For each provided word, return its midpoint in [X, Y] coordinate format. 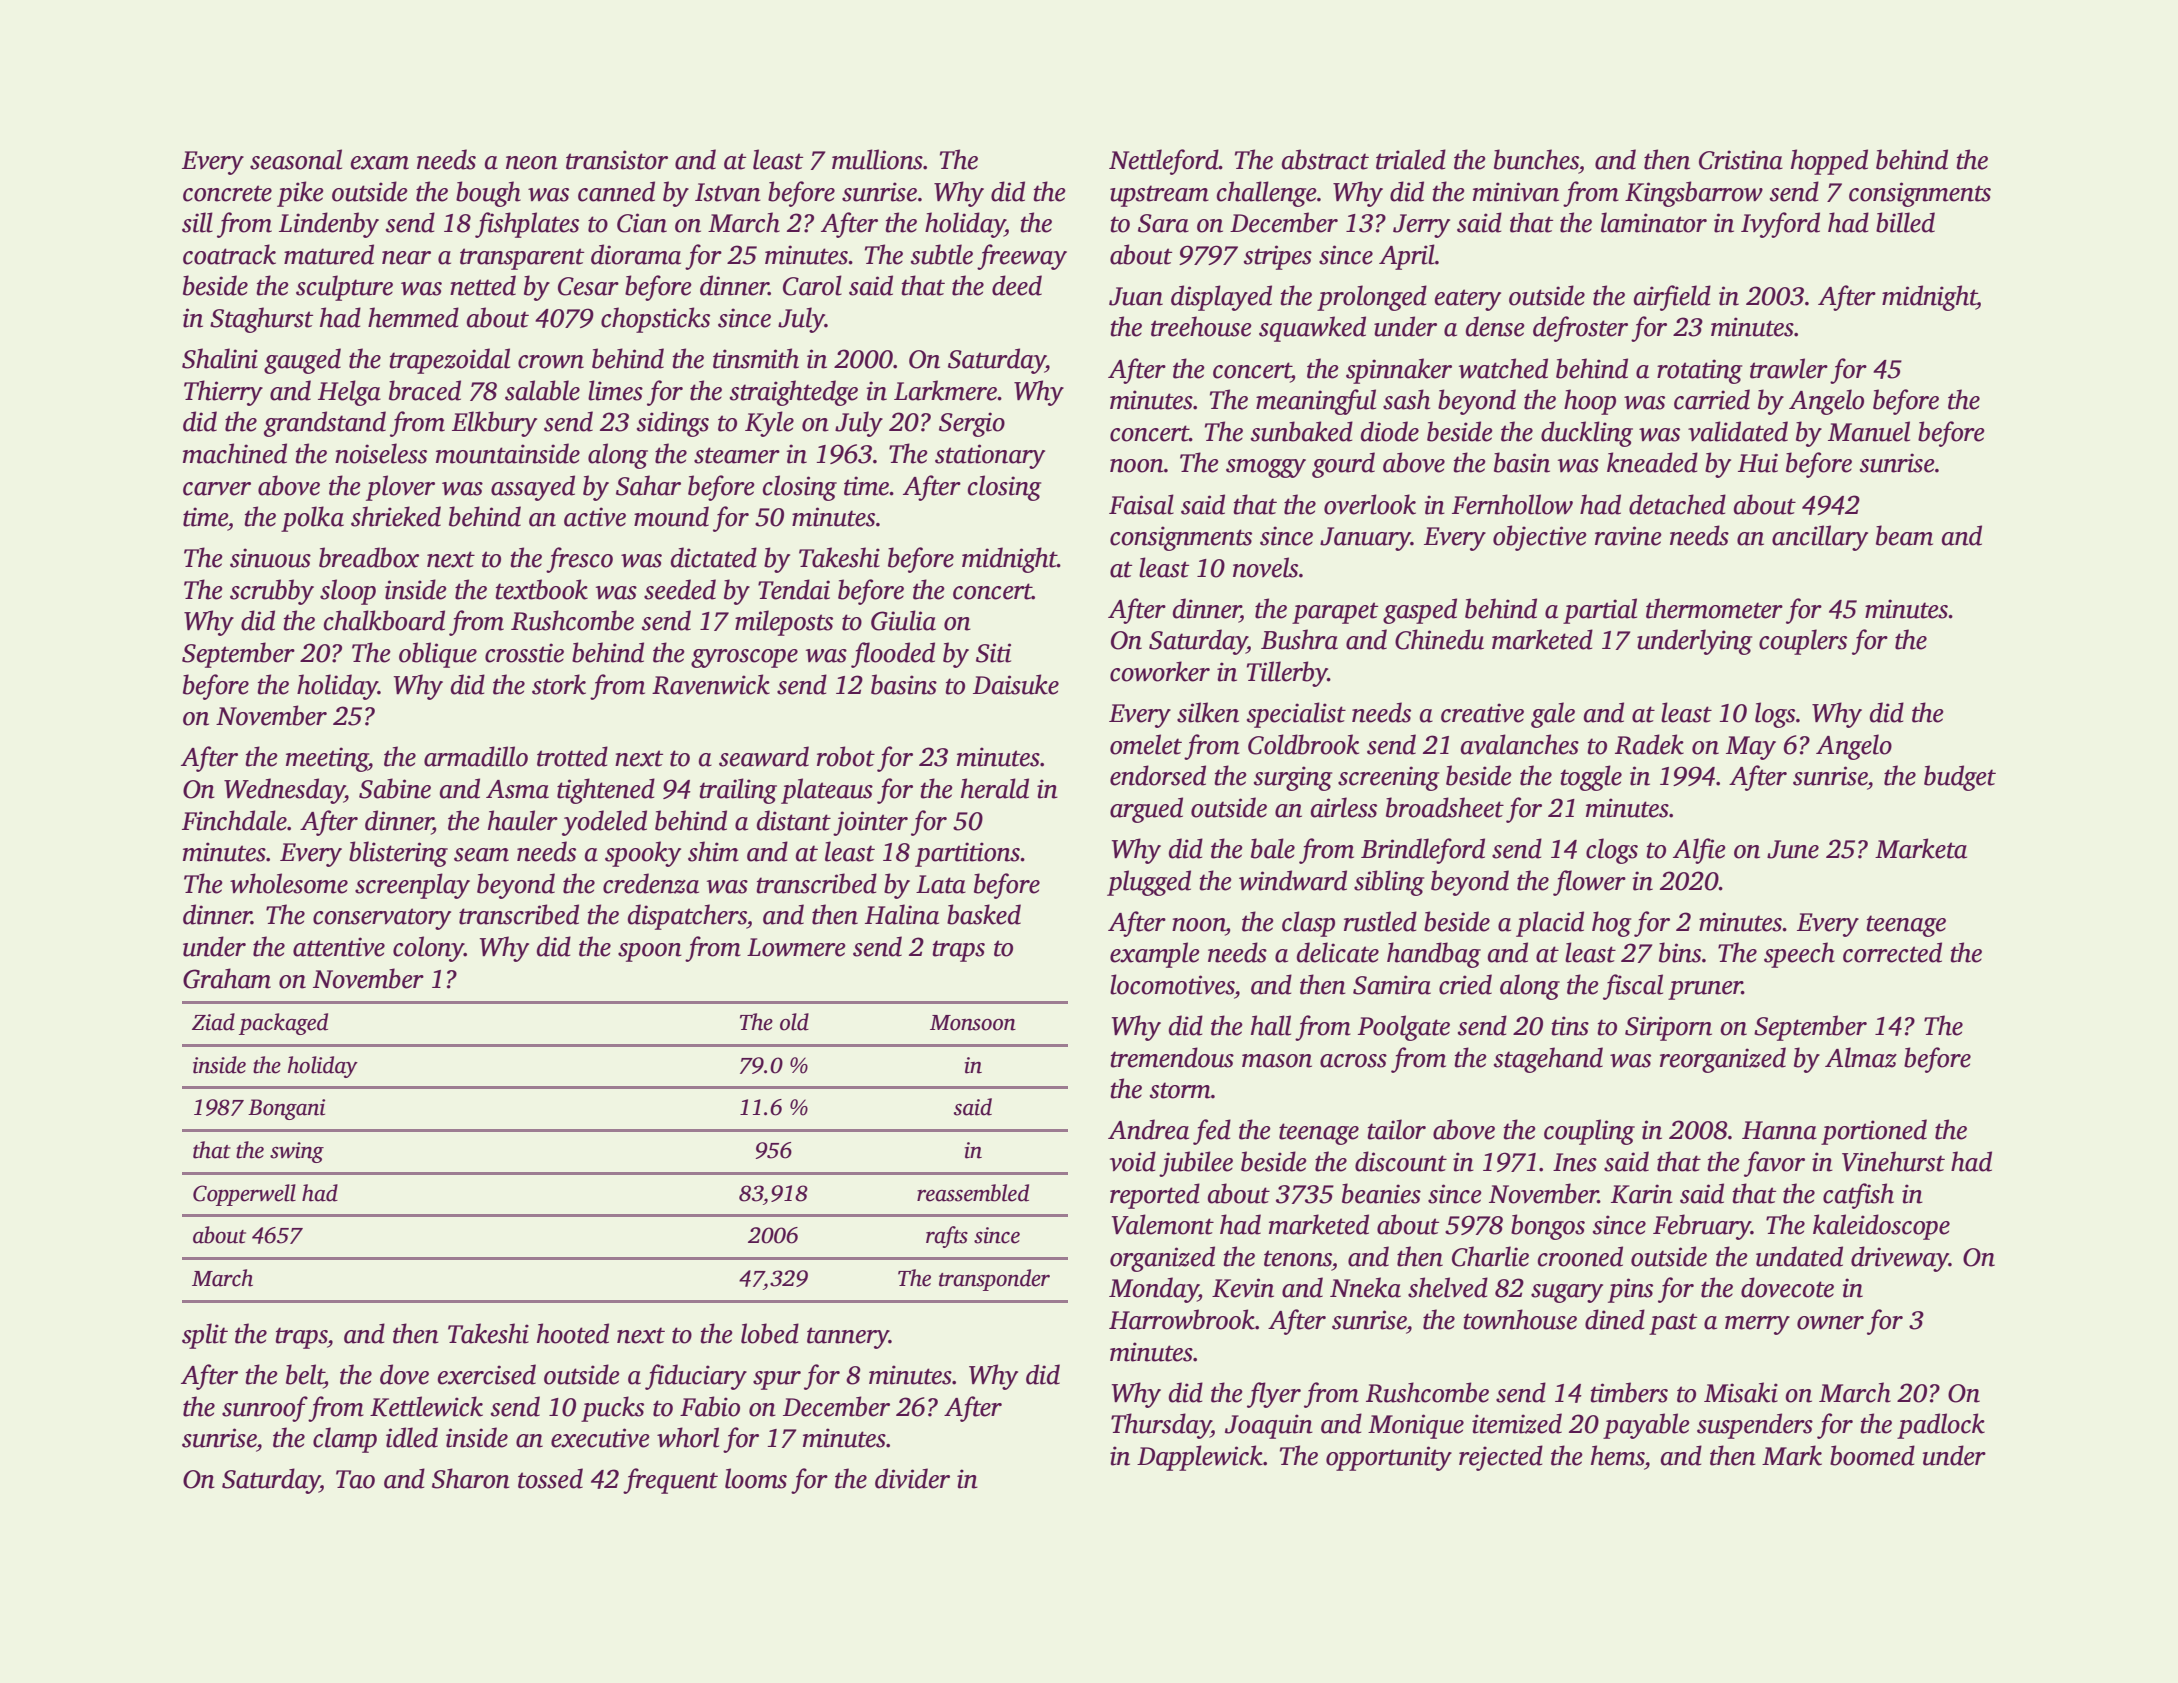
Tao [355, 1479]
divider [912, 1478]
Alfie [1699, 851]
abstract [1325, 159]
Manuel [1869, 431]
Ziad [213, 1022]
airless [1343, 807]
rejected [1501, 1458]
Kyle [769, 424]
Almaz [1861, 1057]
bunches [1536, 159]
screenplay [412, 886]
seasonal [296, 159]
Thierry [223, 393]
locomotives [1172, 984]
